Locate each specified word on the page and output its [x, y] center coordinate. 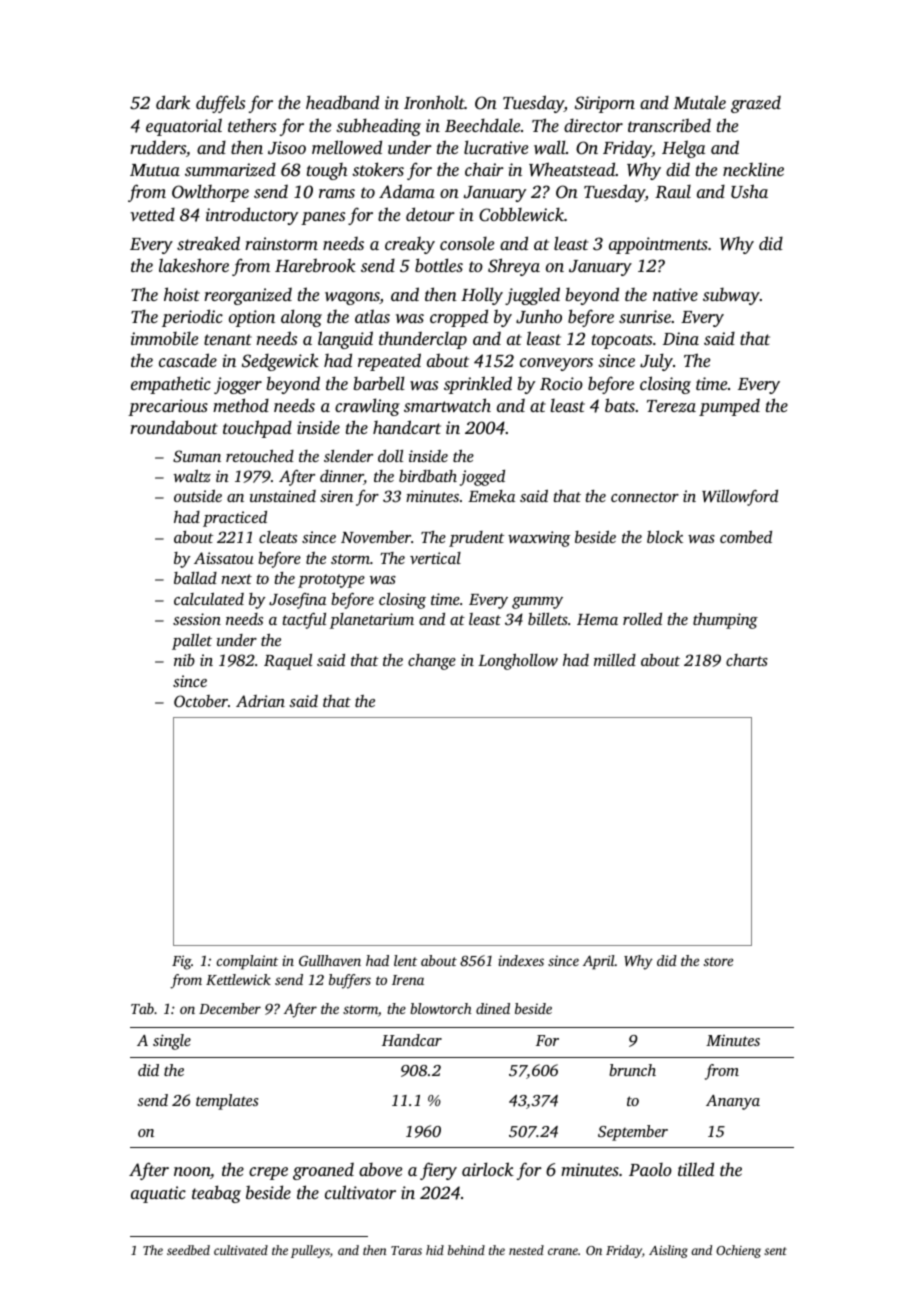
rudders [158, 147]
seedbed [188, 1250]
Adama [407, 191]
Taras [406, 1250]
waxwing [539, 539]
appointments [658, 245]
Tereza [671, 406]
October [201, 701]
